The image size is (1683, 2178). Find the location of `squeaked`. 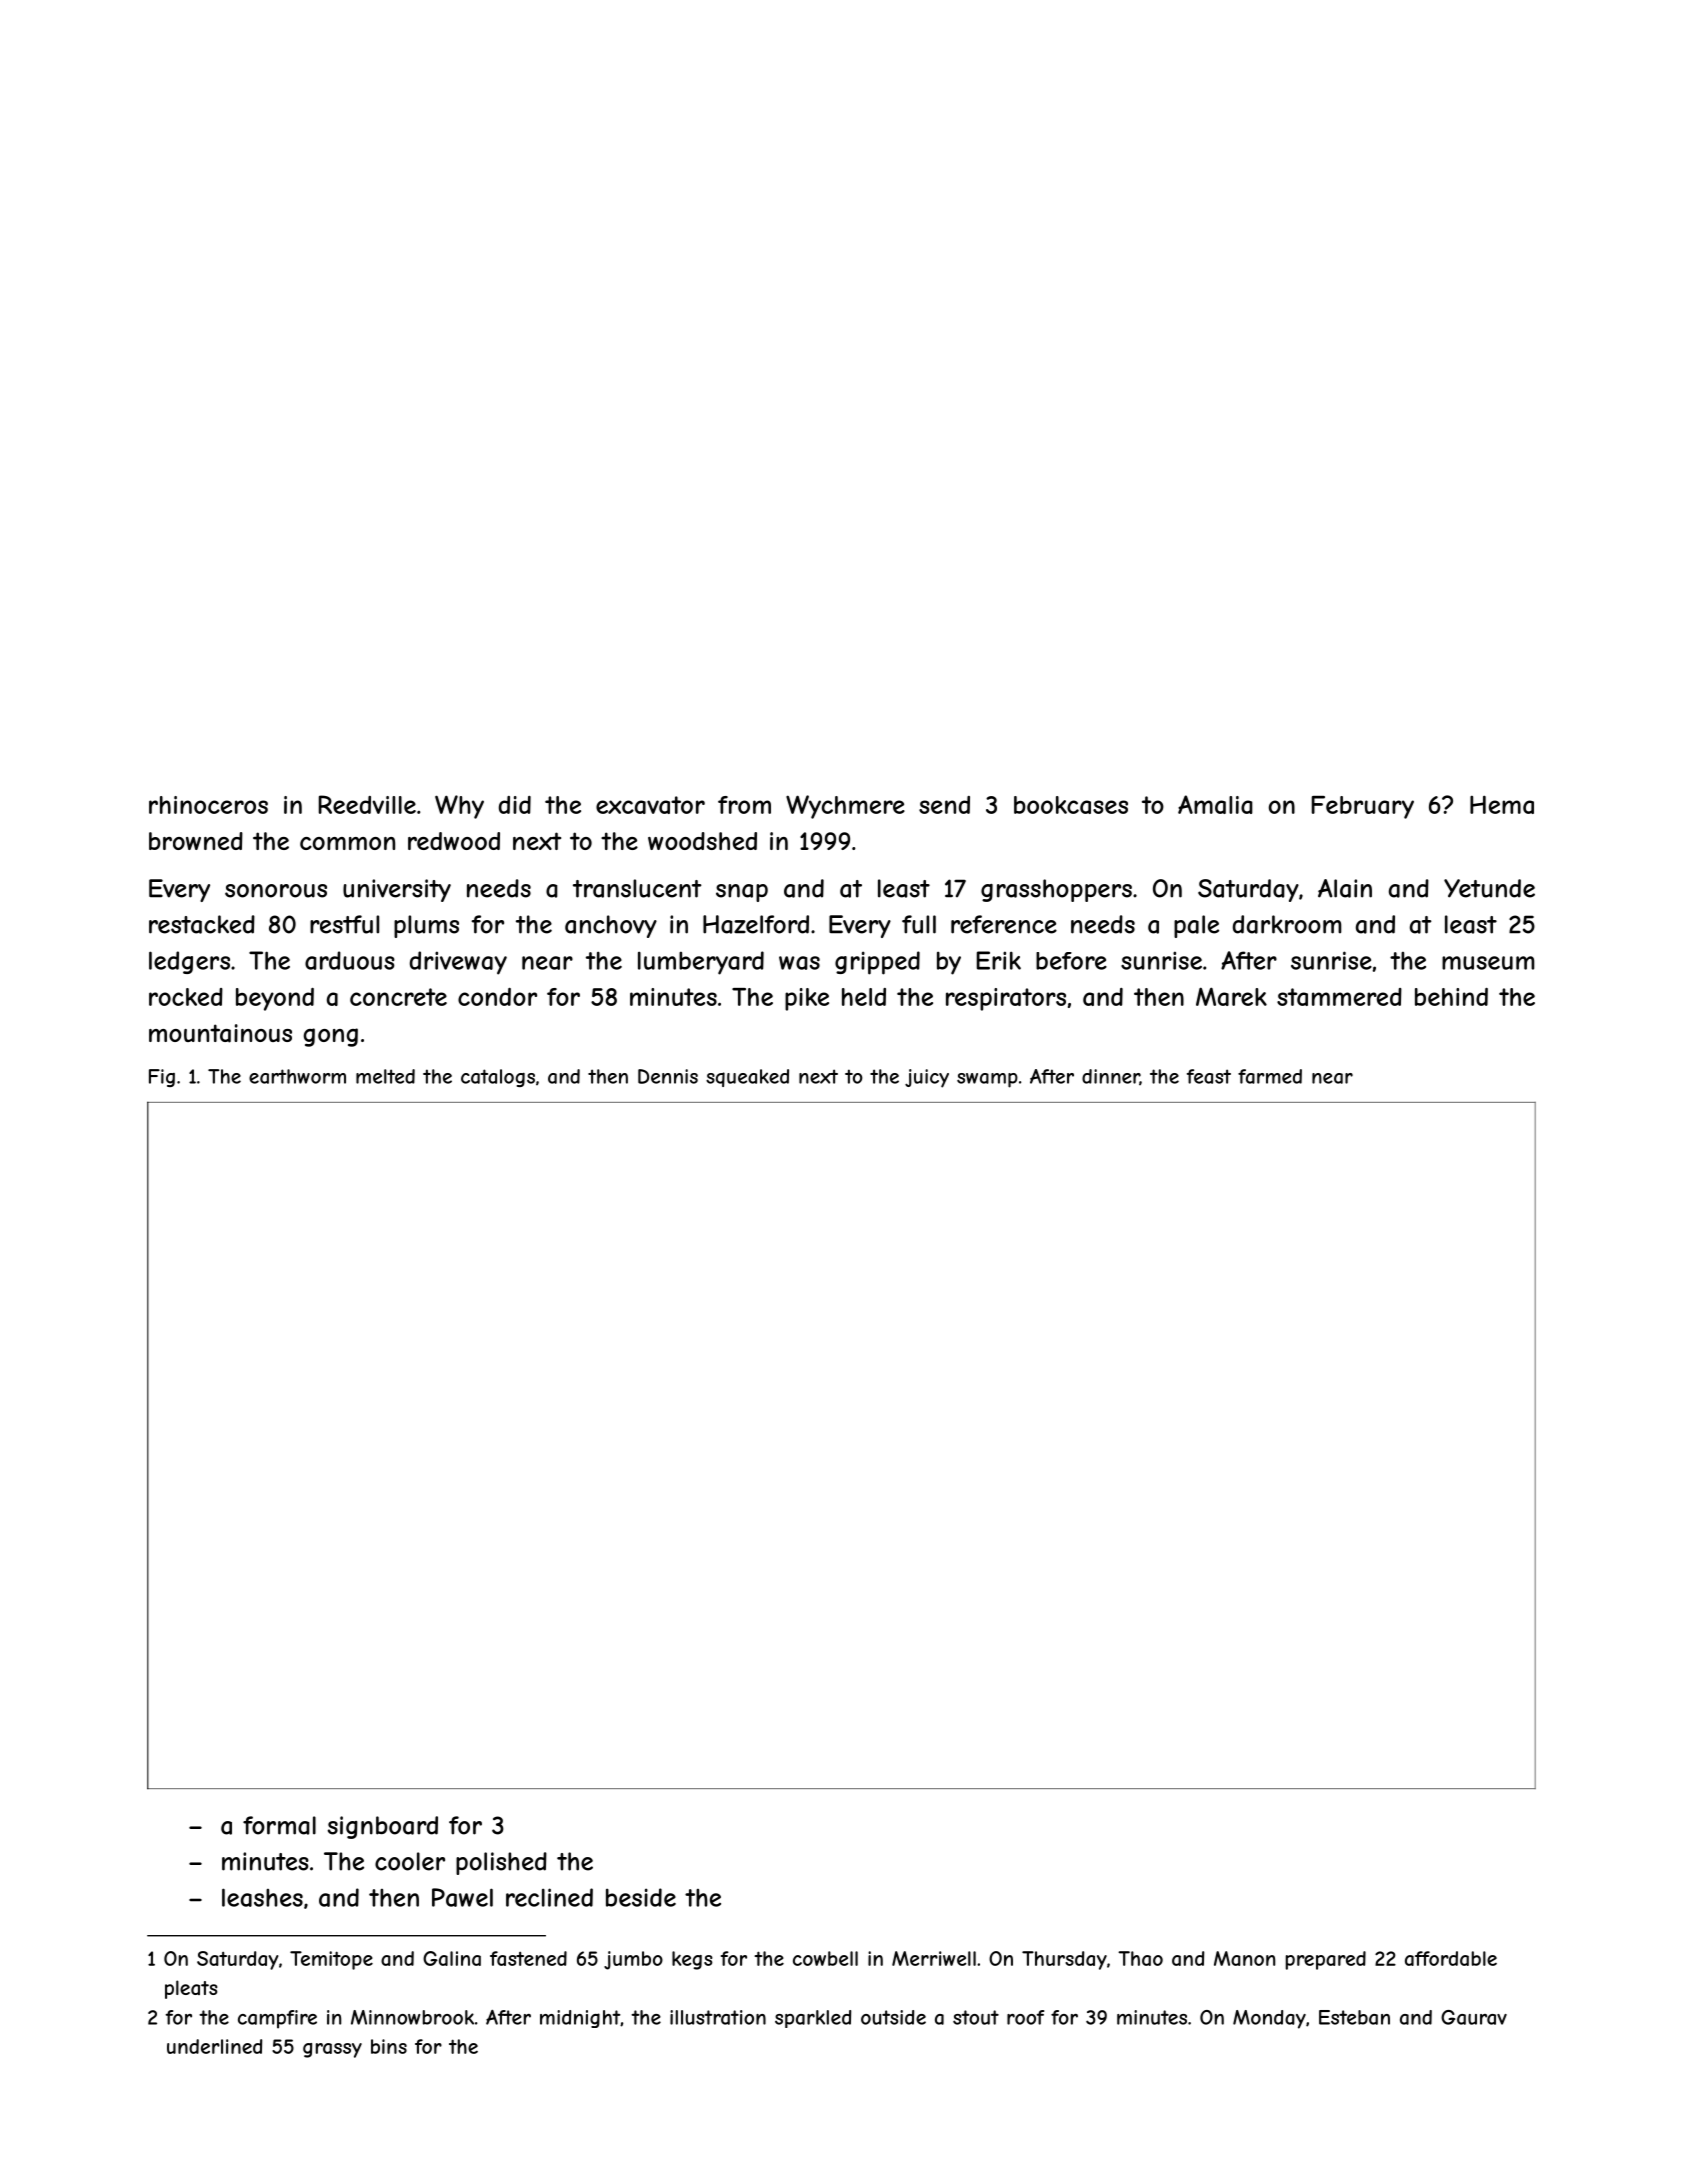

squeaked is located at coordinates (747, 1078).
